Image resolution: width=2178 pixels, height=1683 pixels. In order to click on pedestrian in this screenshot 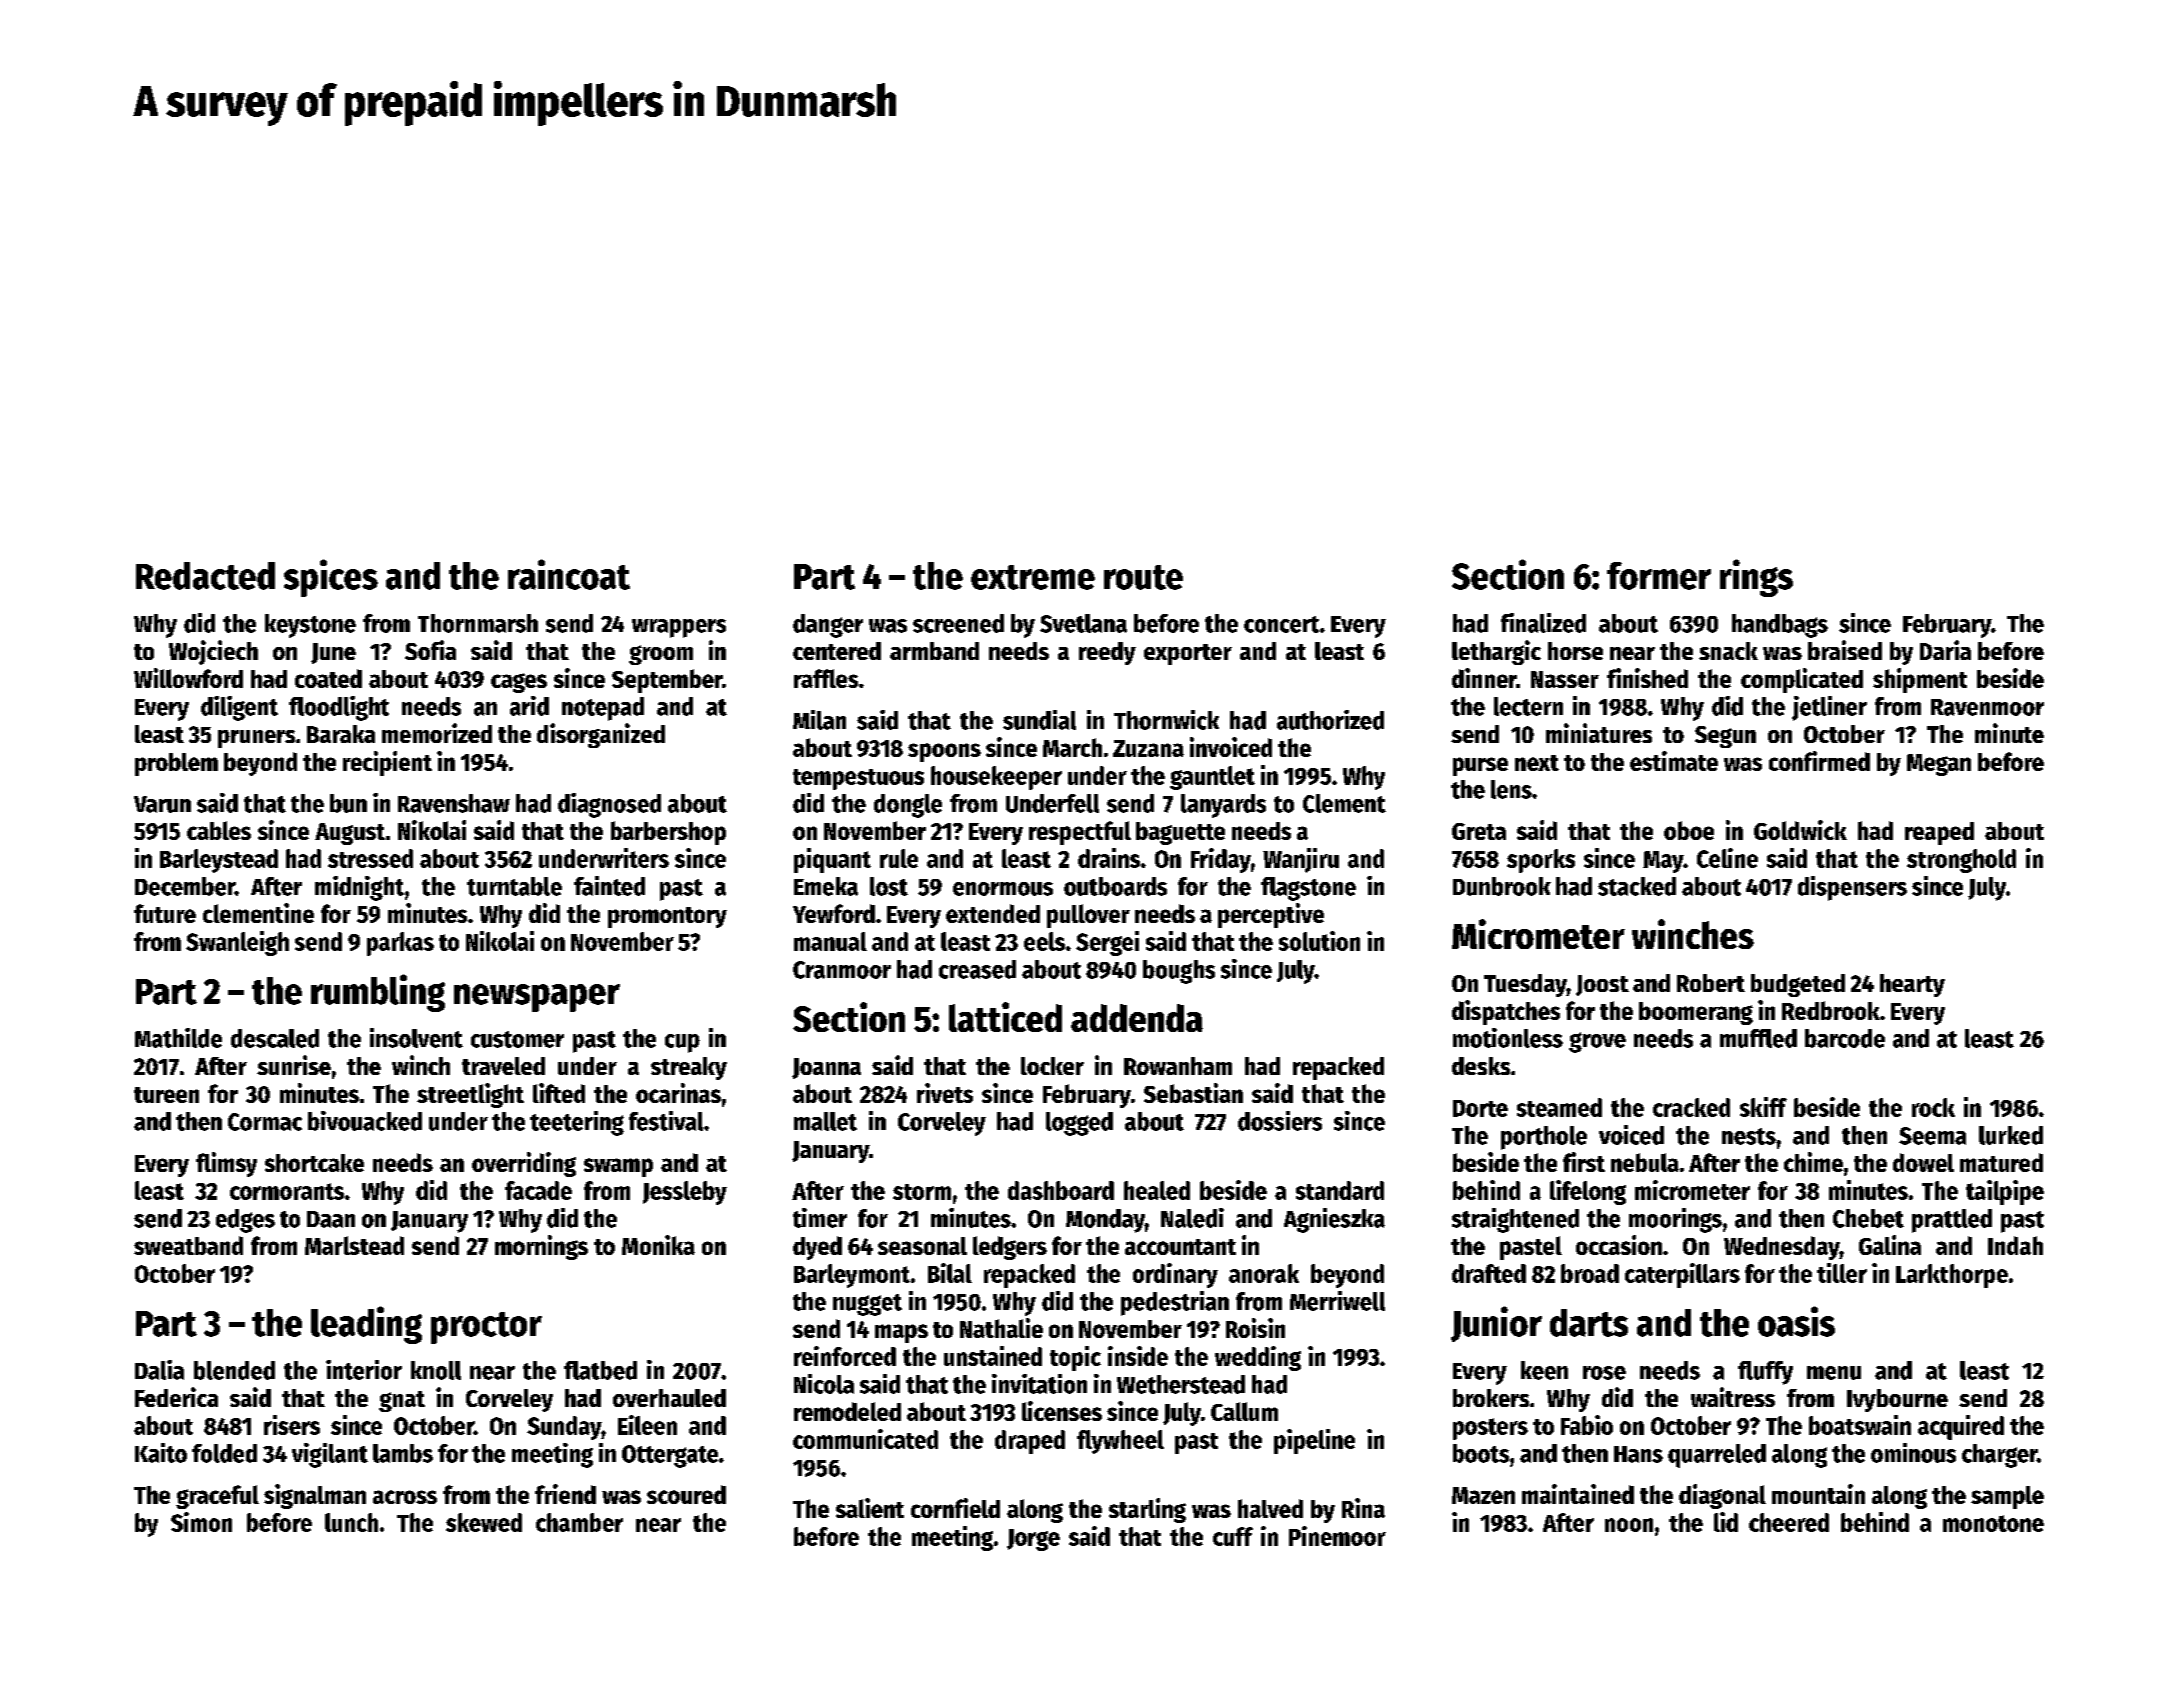, I will do `click(1175, 1303)`.
